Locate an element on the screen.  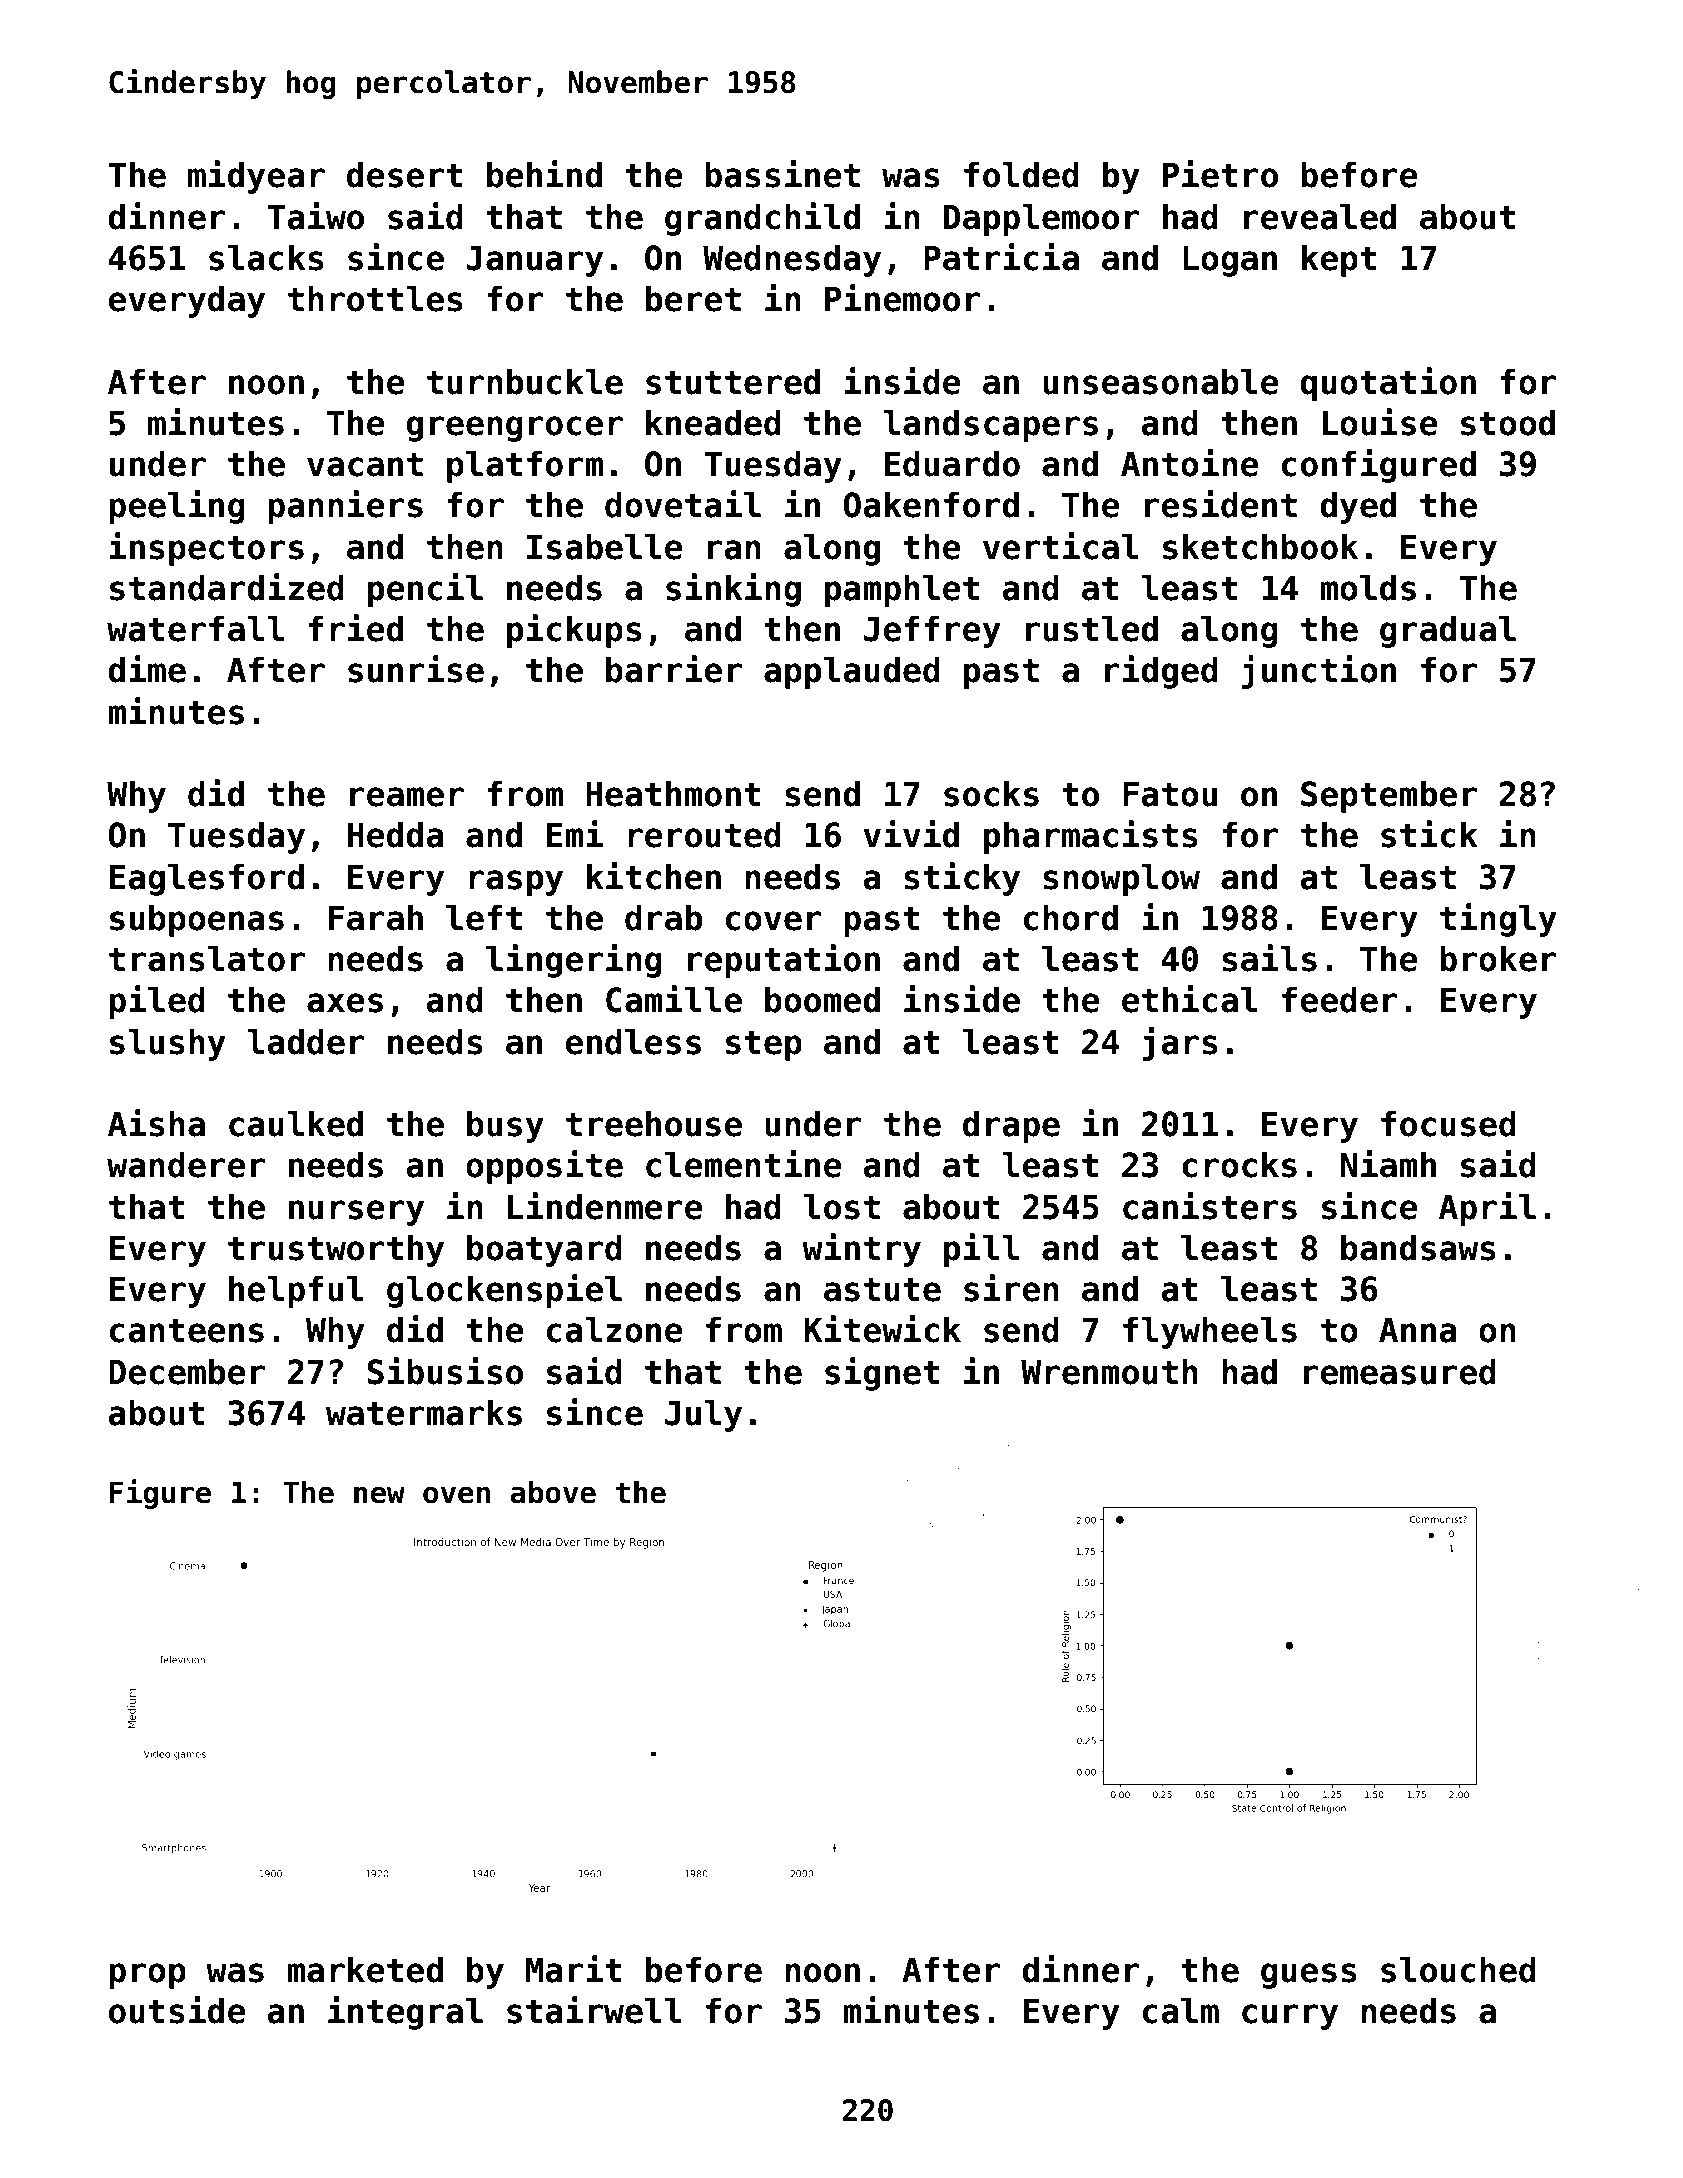
remeasured is located at coordinates (1400, 1371).
